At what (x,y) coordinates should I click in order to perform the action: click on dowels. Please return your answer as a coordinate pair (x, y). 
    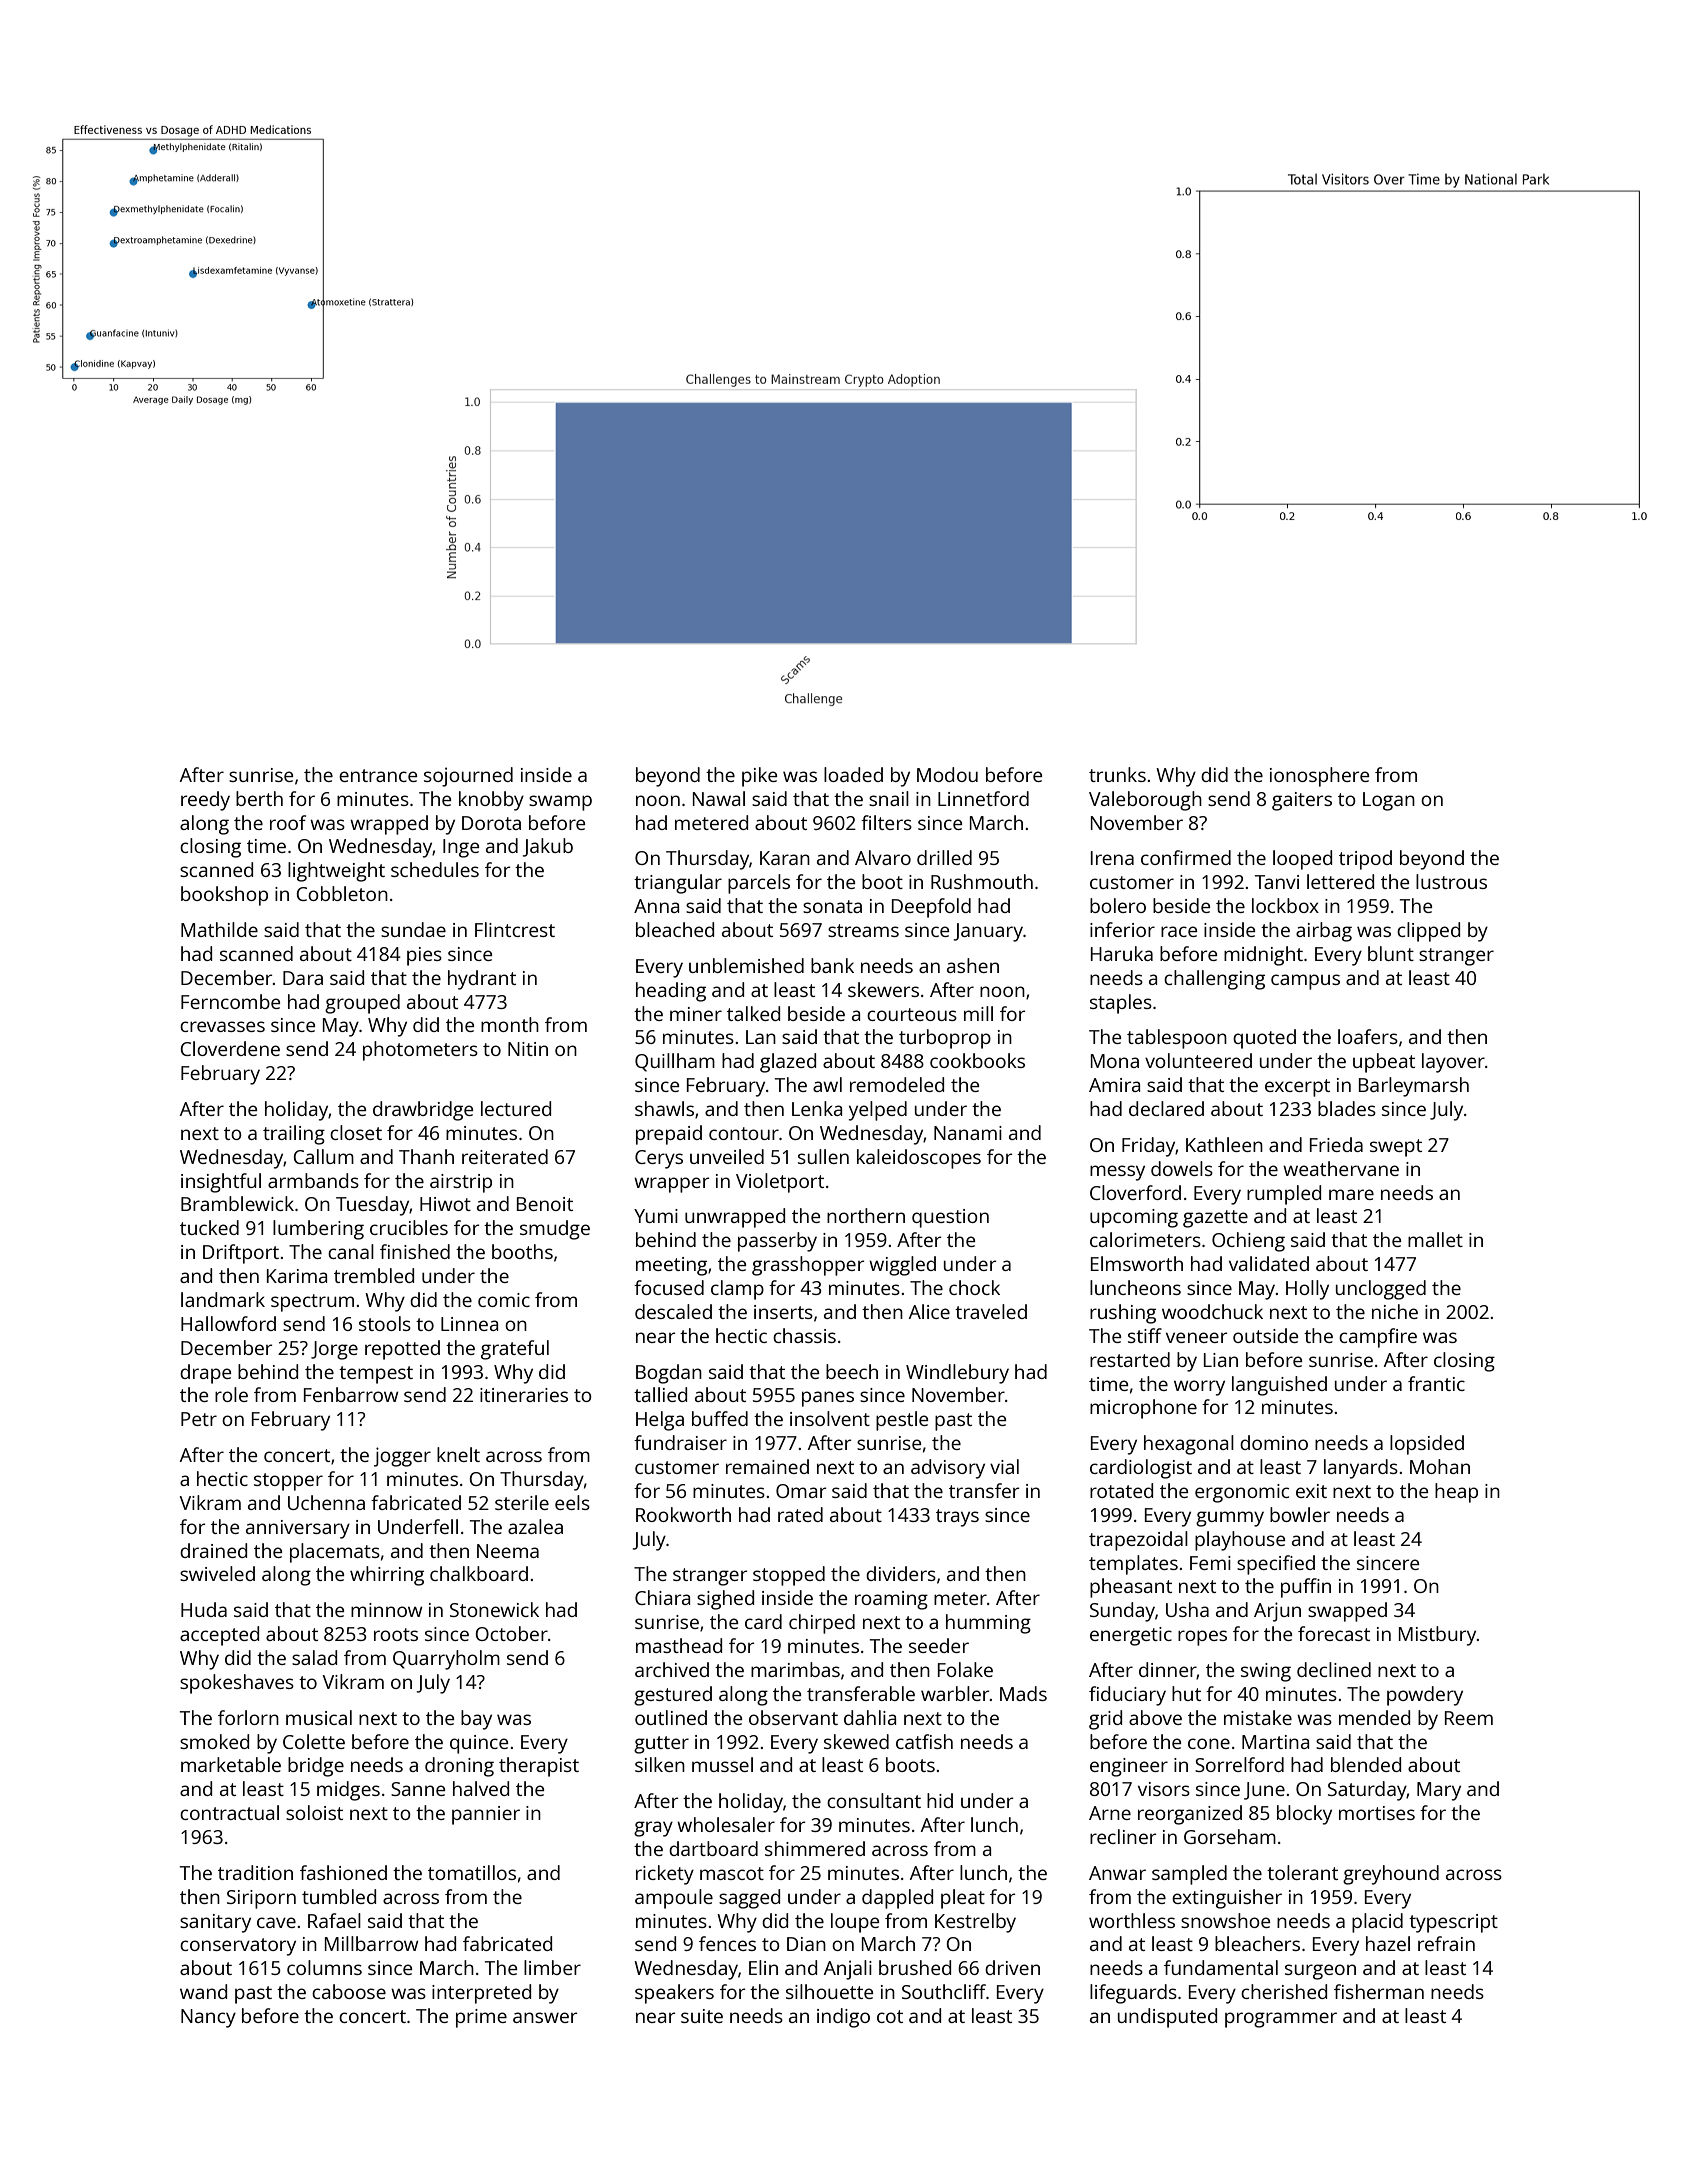
    Looking at the image, I should click on (1182, 1168).
